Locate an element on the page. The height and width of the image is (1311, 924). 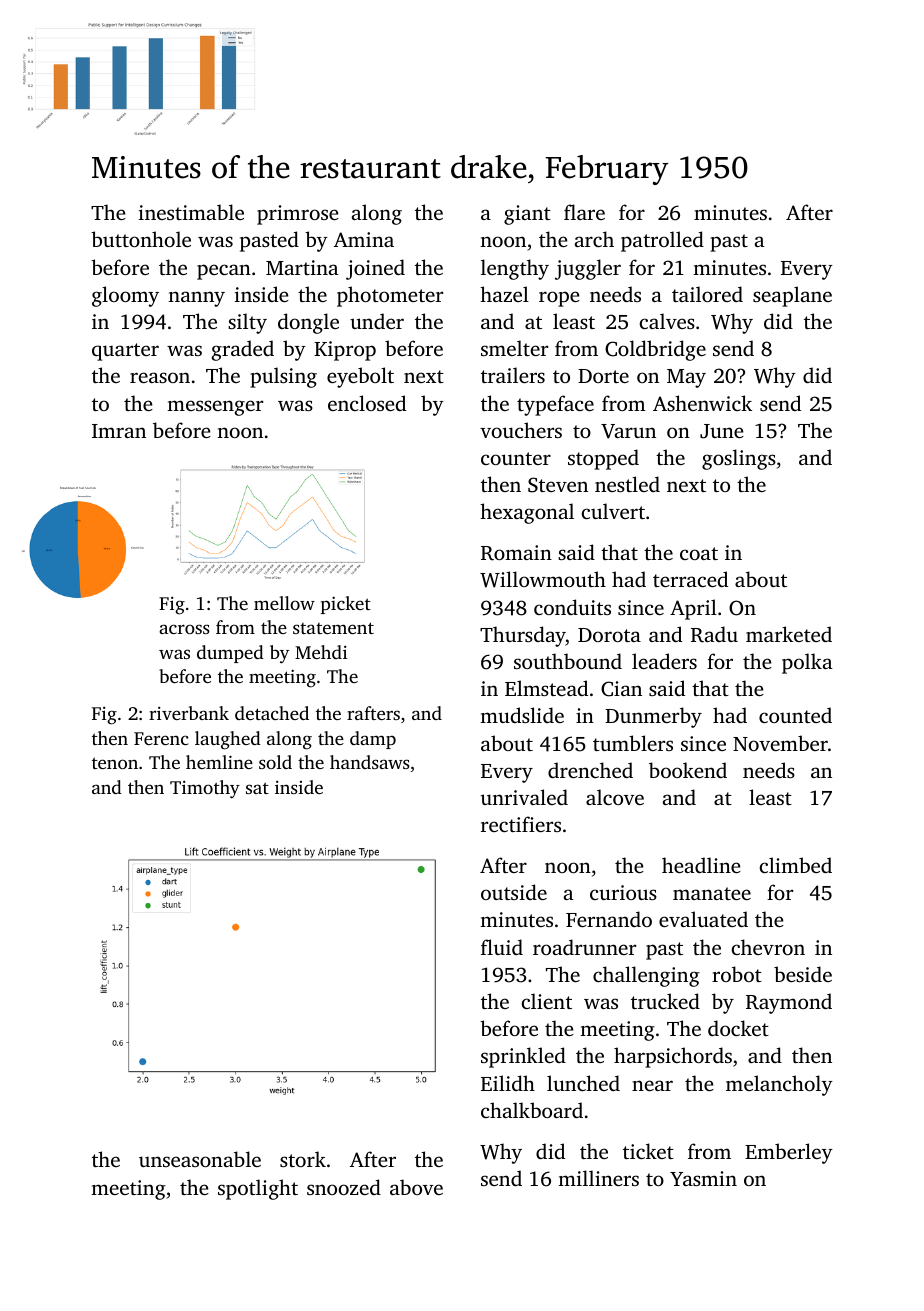
Yasmin is located at coordinates (703, 1178).
